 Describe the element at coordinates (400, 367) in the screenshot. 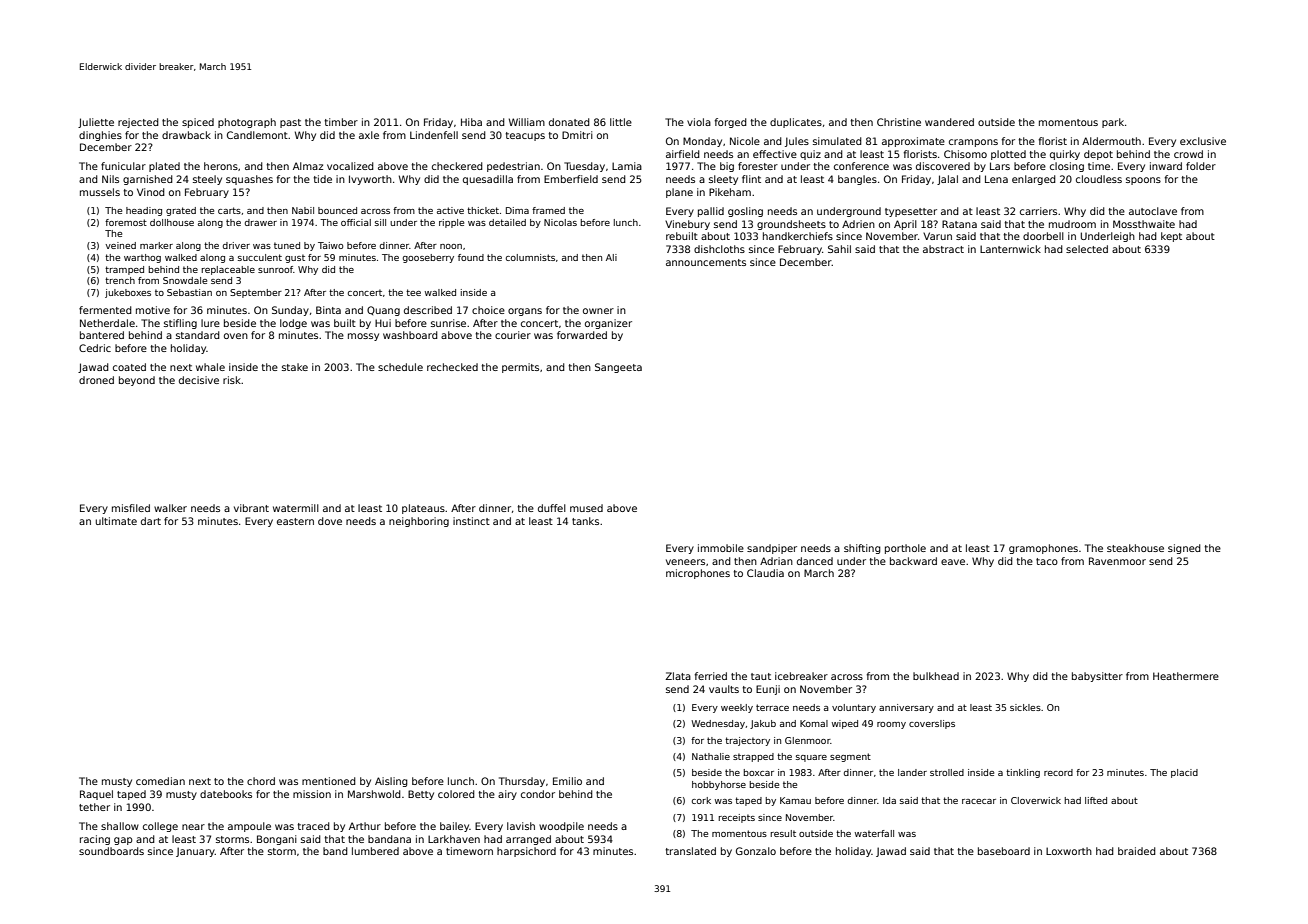

I see `schedule` at that location.
